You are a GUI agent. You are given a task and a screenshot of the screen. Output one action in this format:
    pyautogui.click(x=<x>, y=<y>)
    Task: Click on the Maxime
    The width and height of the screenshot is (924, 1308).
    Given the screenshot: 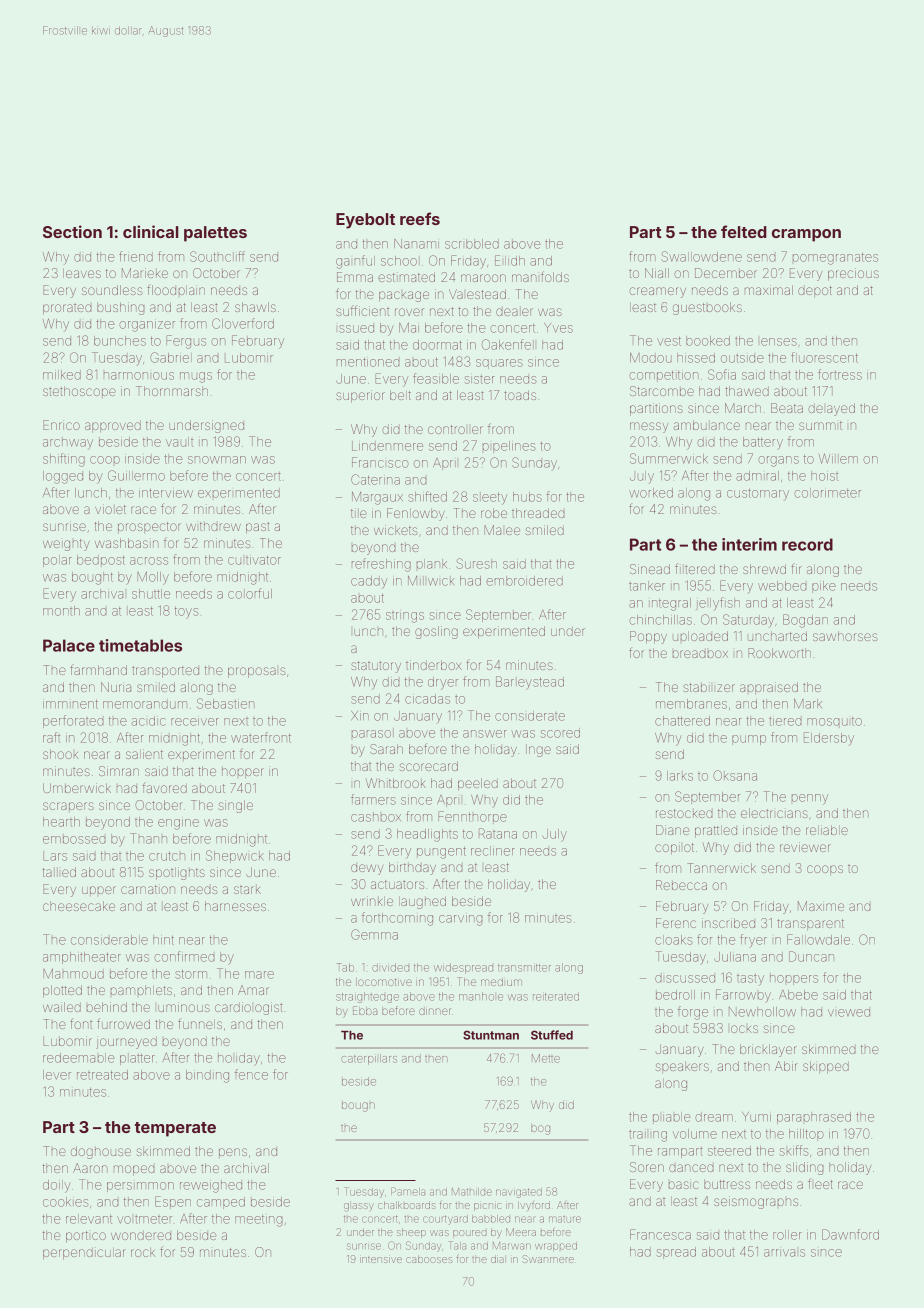 What is the action you would take?
    pyautogui.click(x=821, y=906)
